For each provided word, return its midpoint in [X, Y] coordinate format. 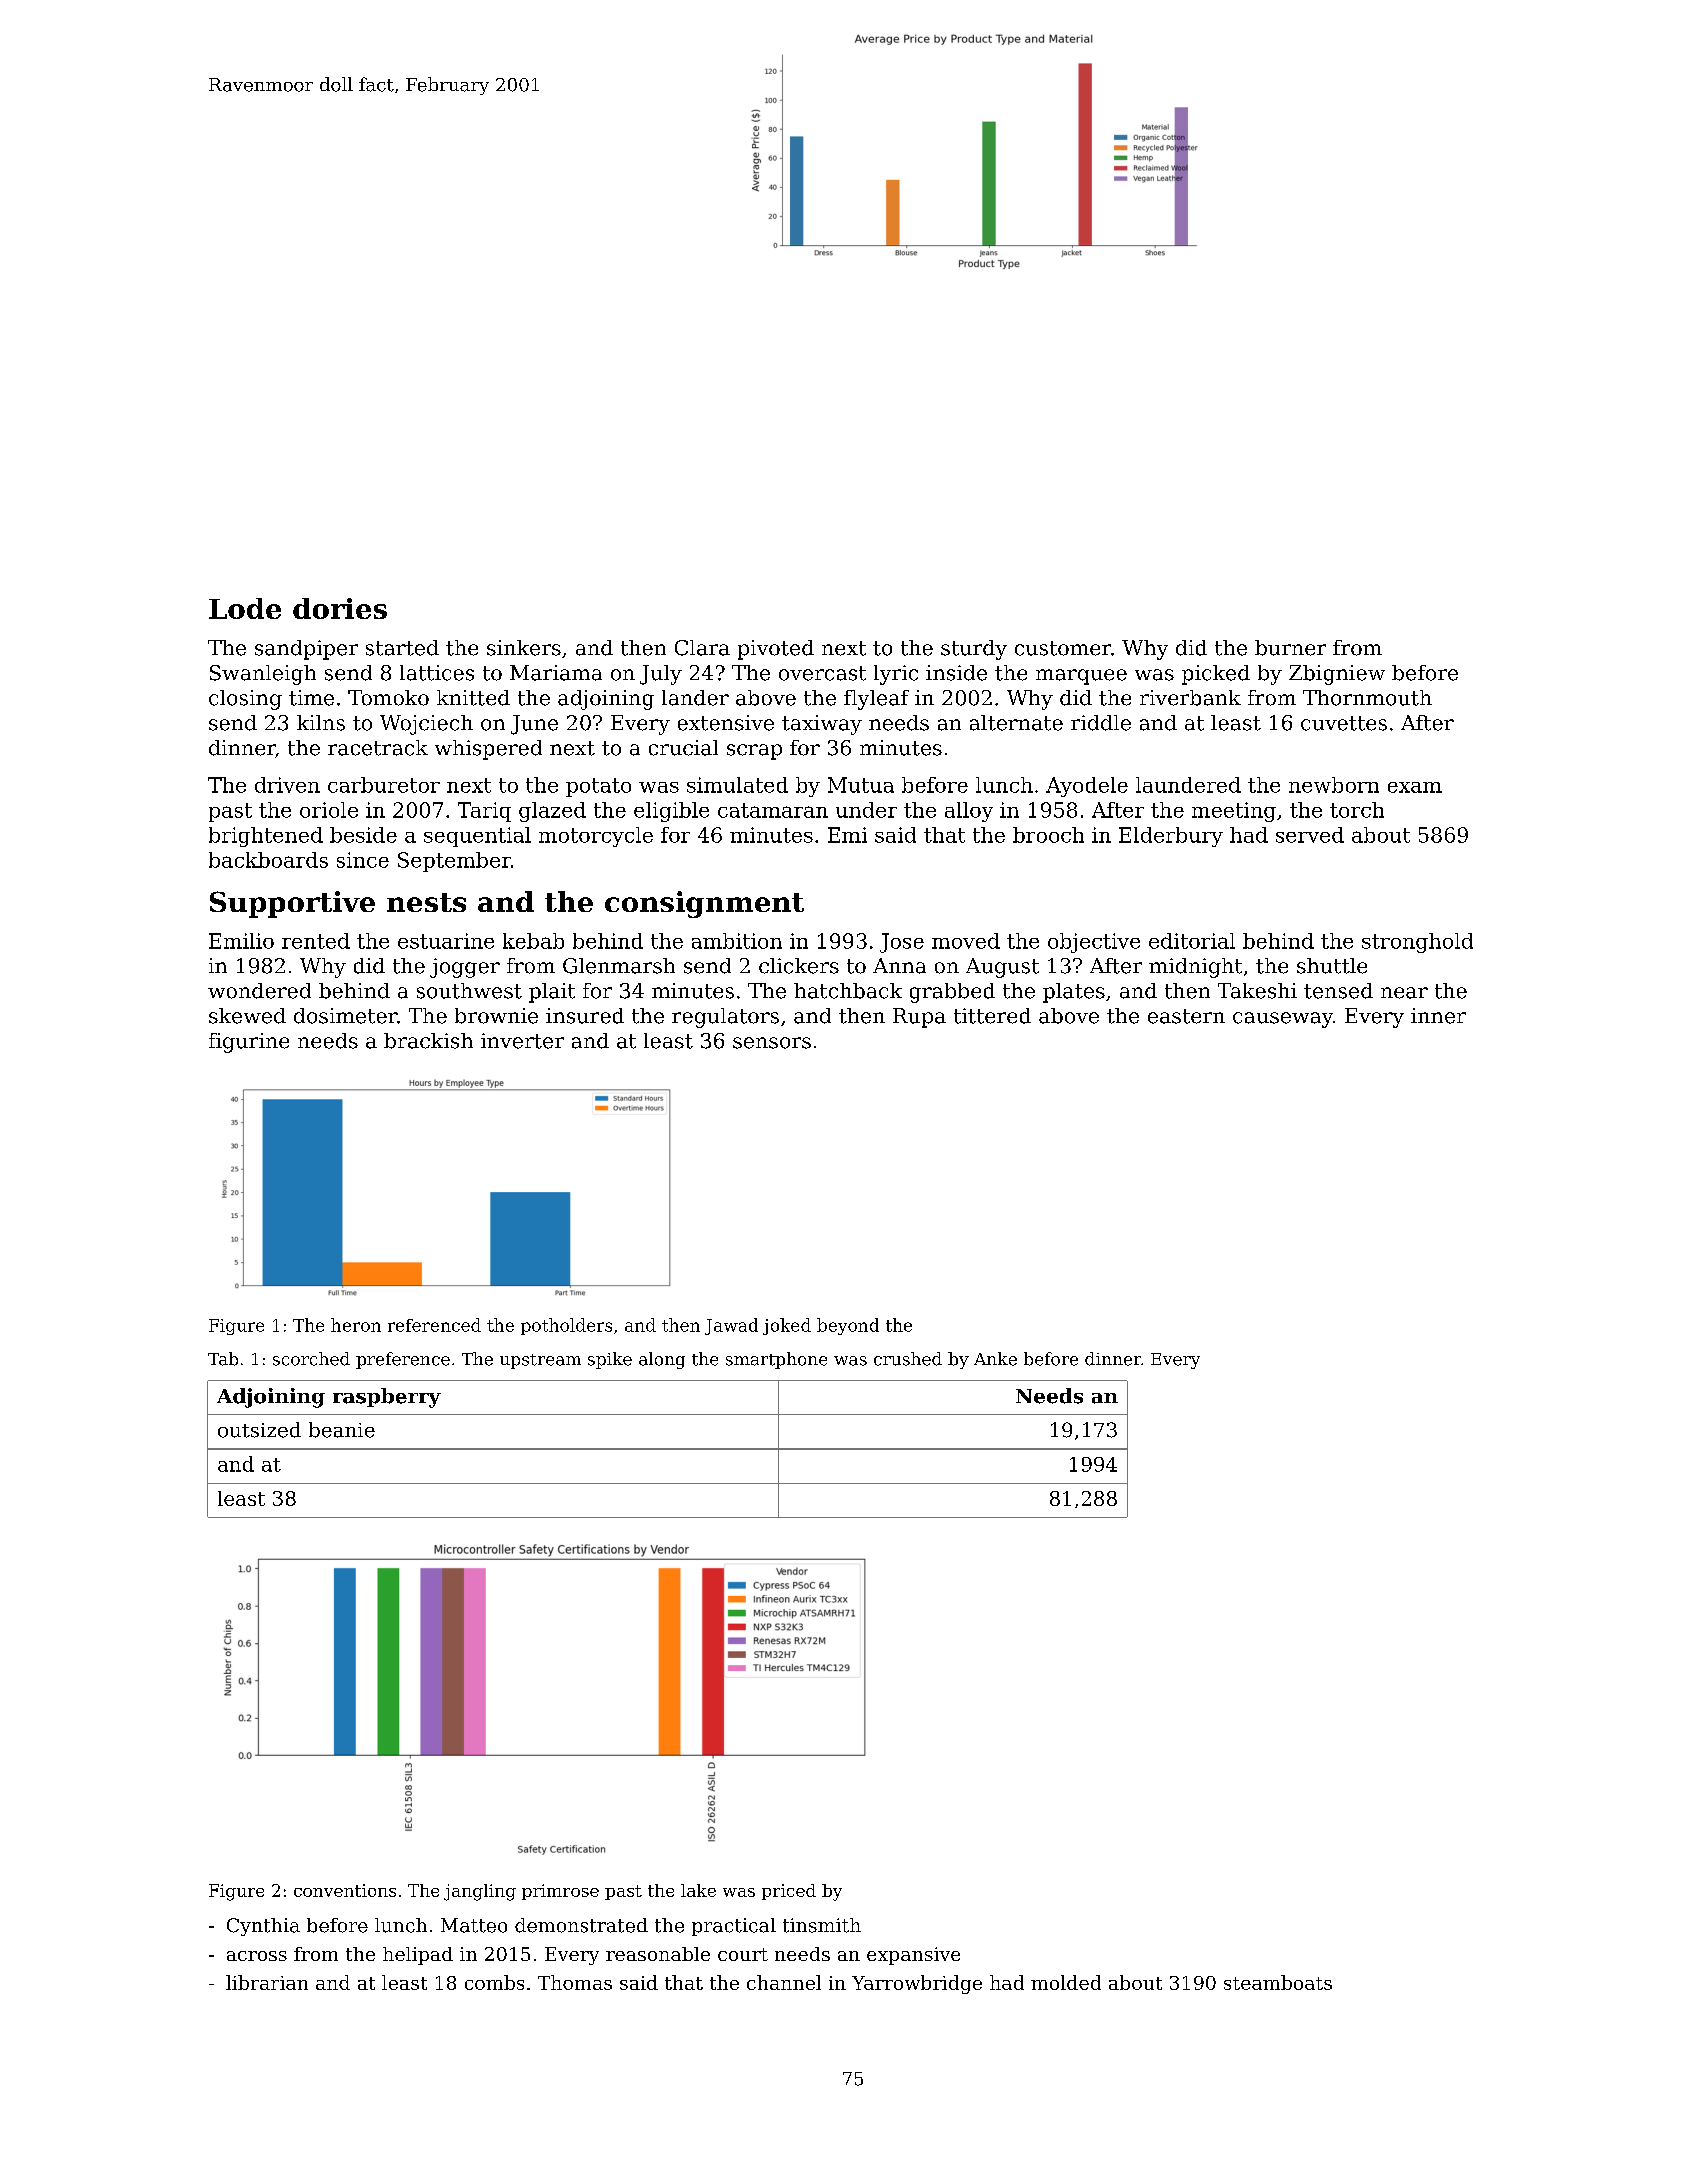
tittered [992, 1016]
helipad [418, 1956]
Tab [223, 1359]
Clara [702, 648]
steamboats [1278, 1982]
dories [340, 608]
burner [1290, 648]
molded [1066, 1982]
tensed [1338, 991]
